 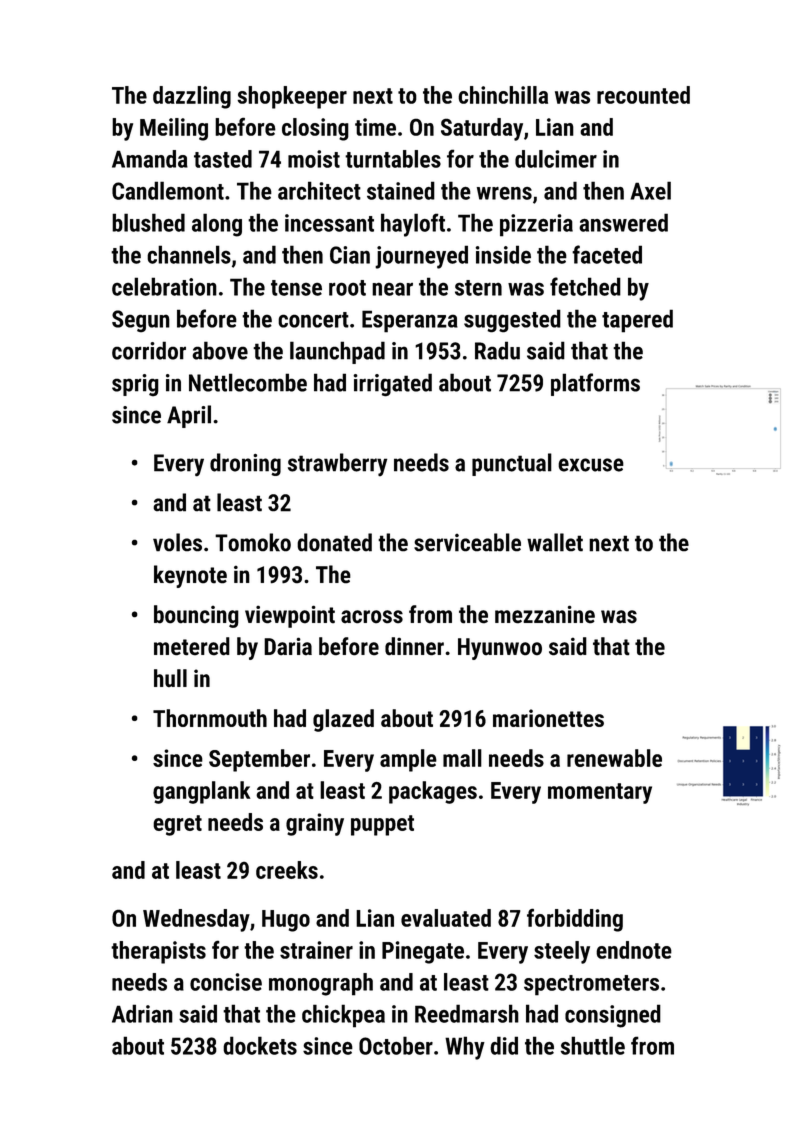 I want to click on hull, so click(x=170, y=678).
